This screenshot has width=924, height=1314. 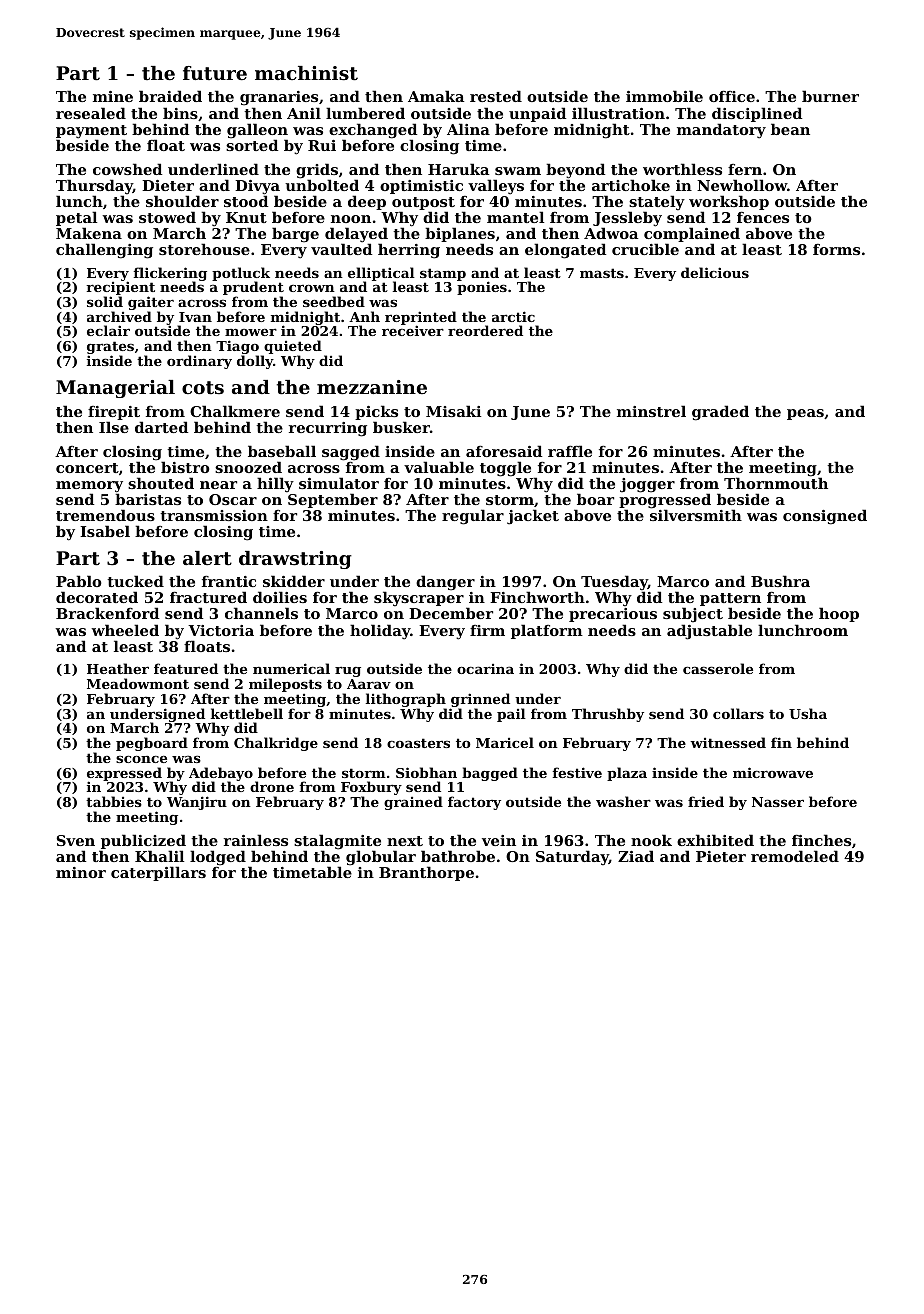 I want to click on peas, so click(x=805, y=414).
